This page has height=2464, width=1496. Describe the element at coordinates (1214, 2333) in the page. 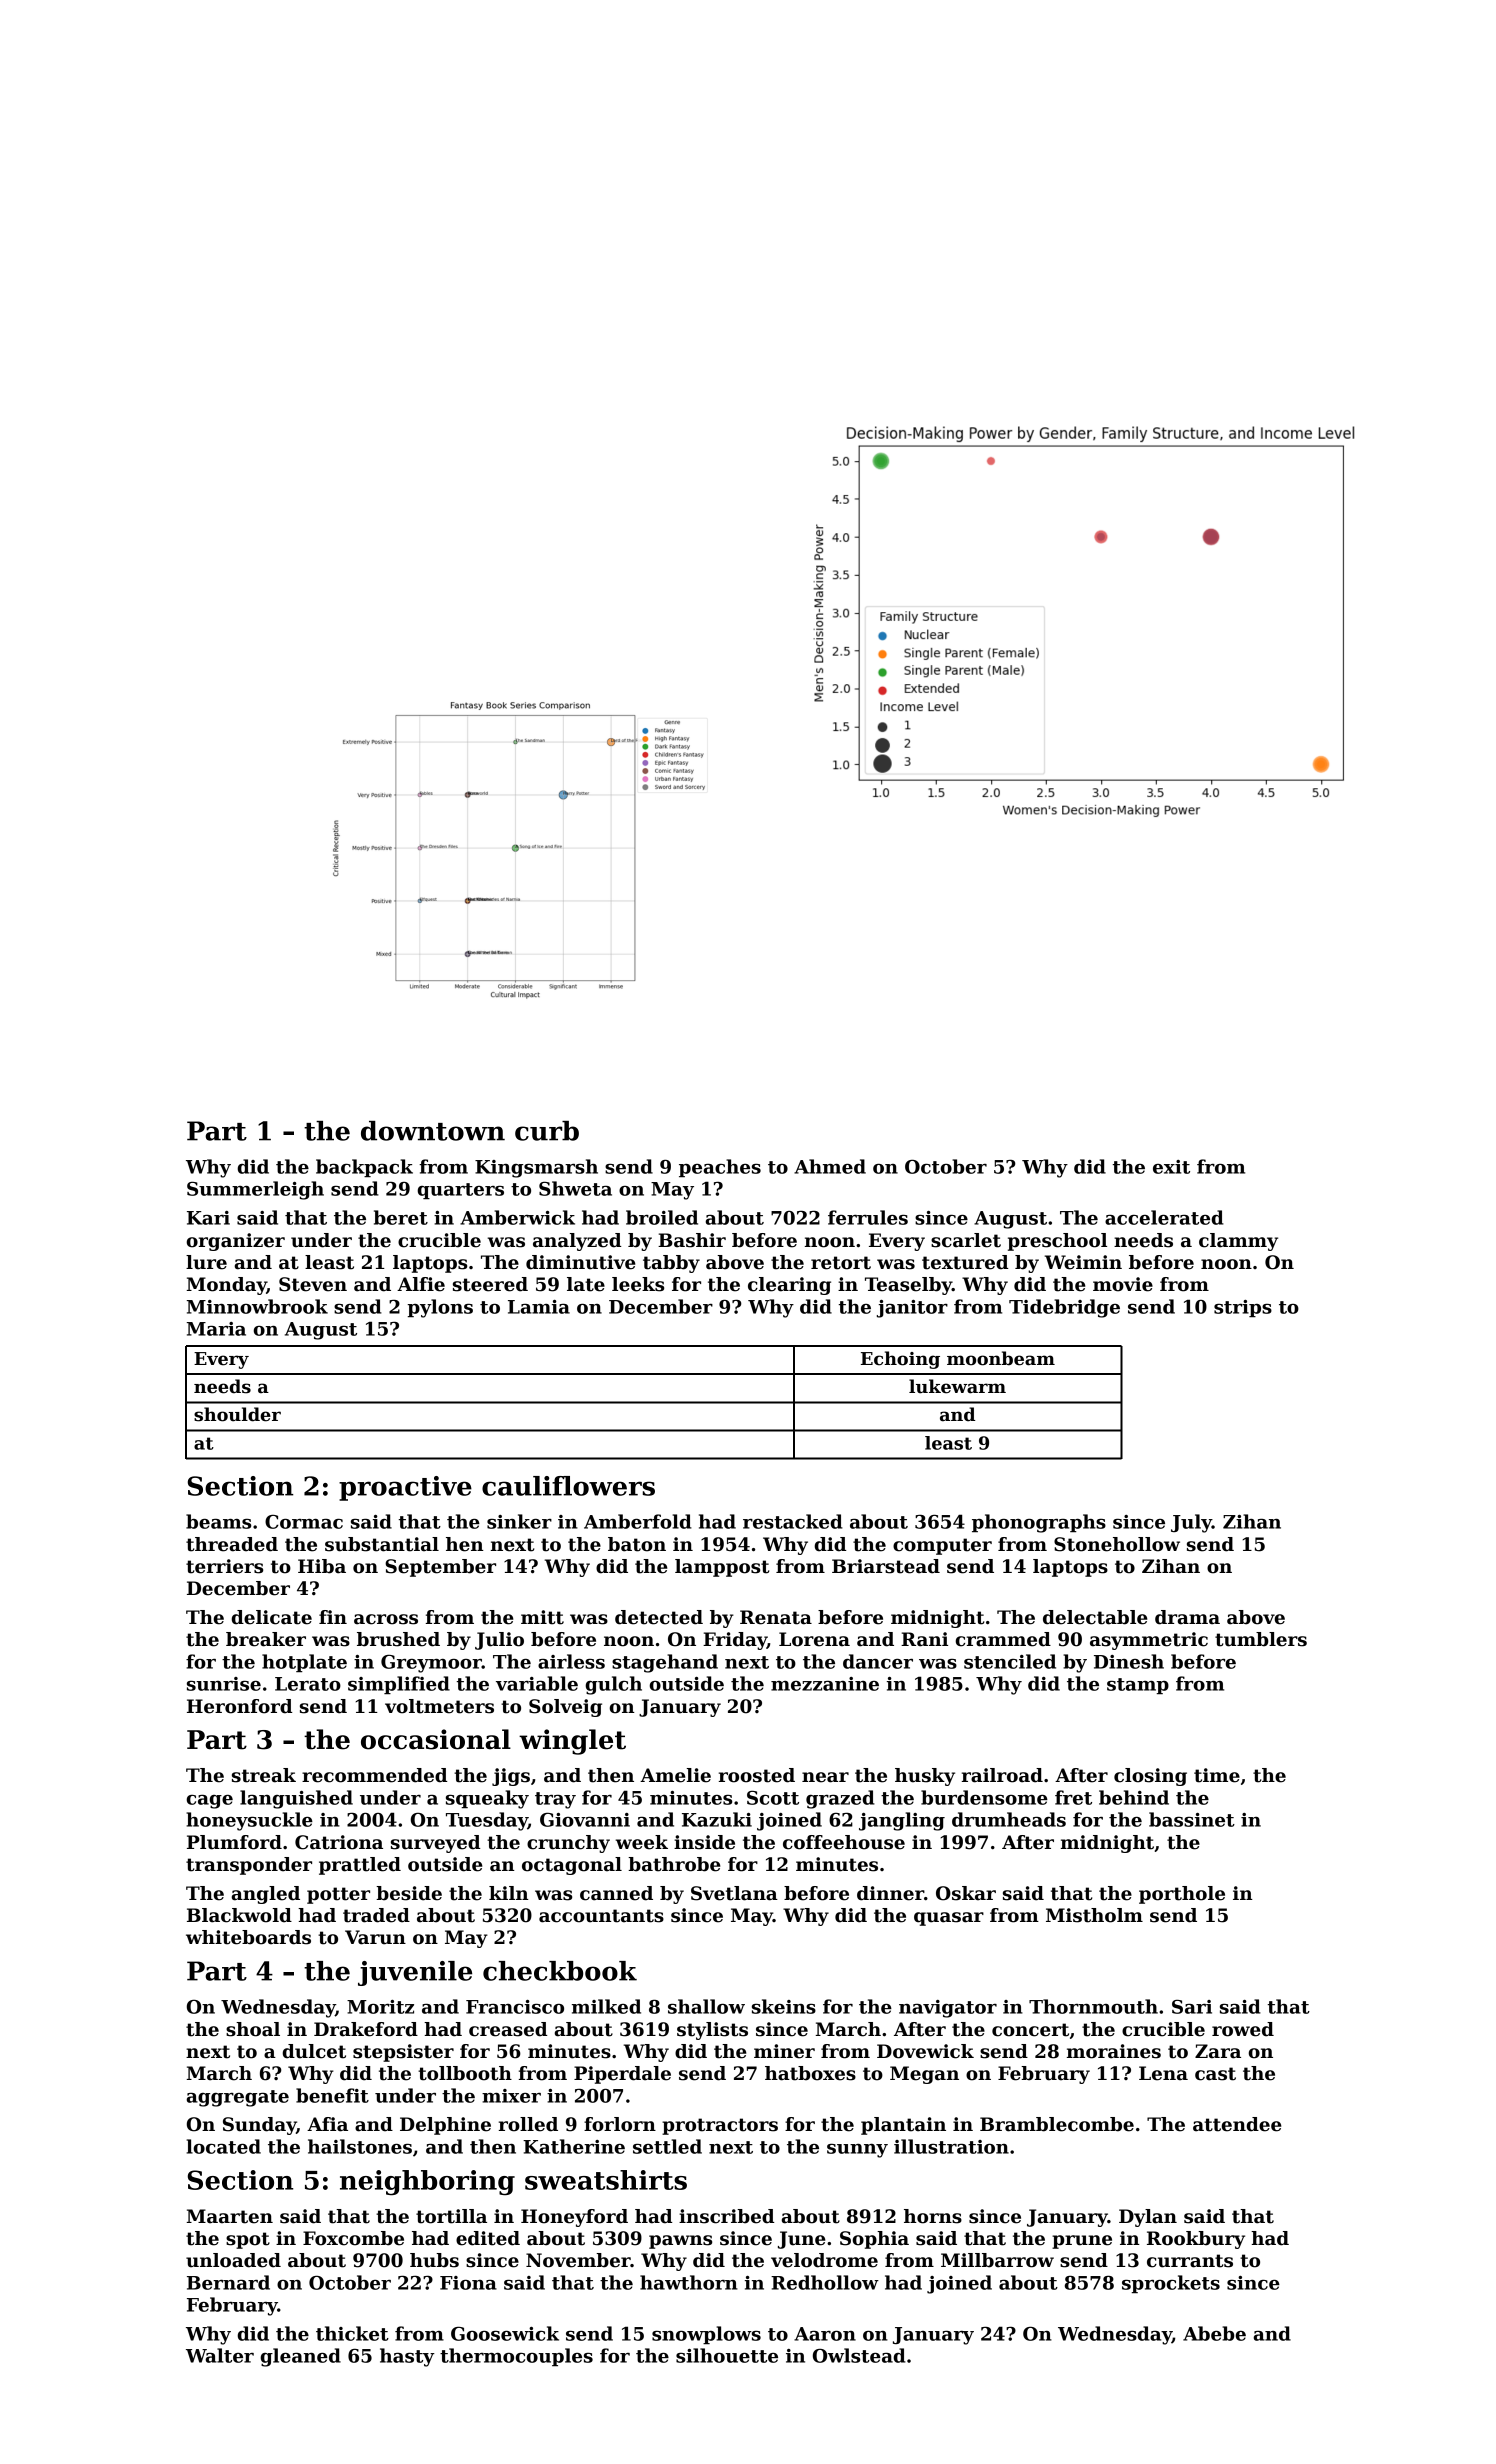

I see `Abebe` at that location.
